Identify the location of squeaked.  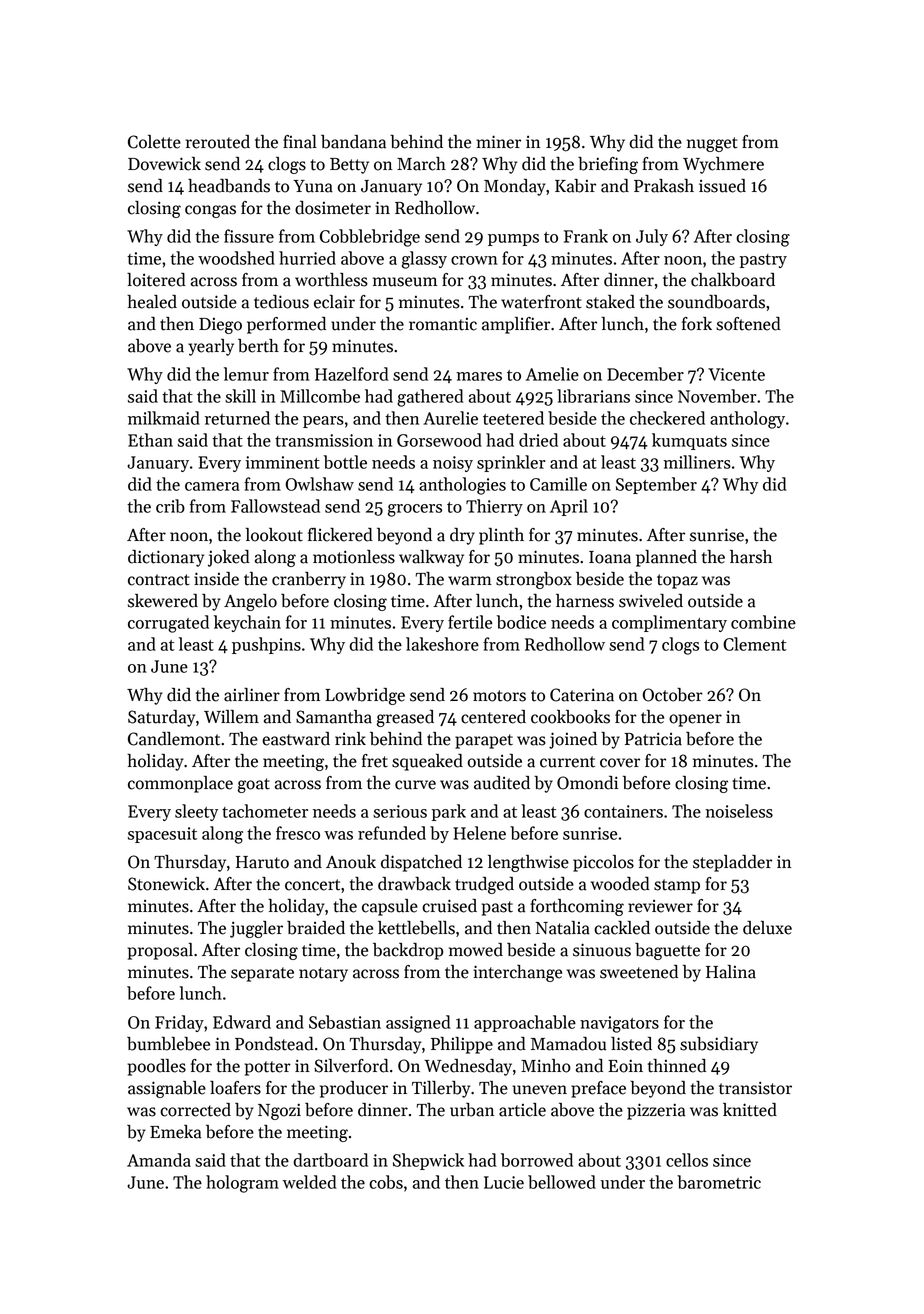
(427, 762).
